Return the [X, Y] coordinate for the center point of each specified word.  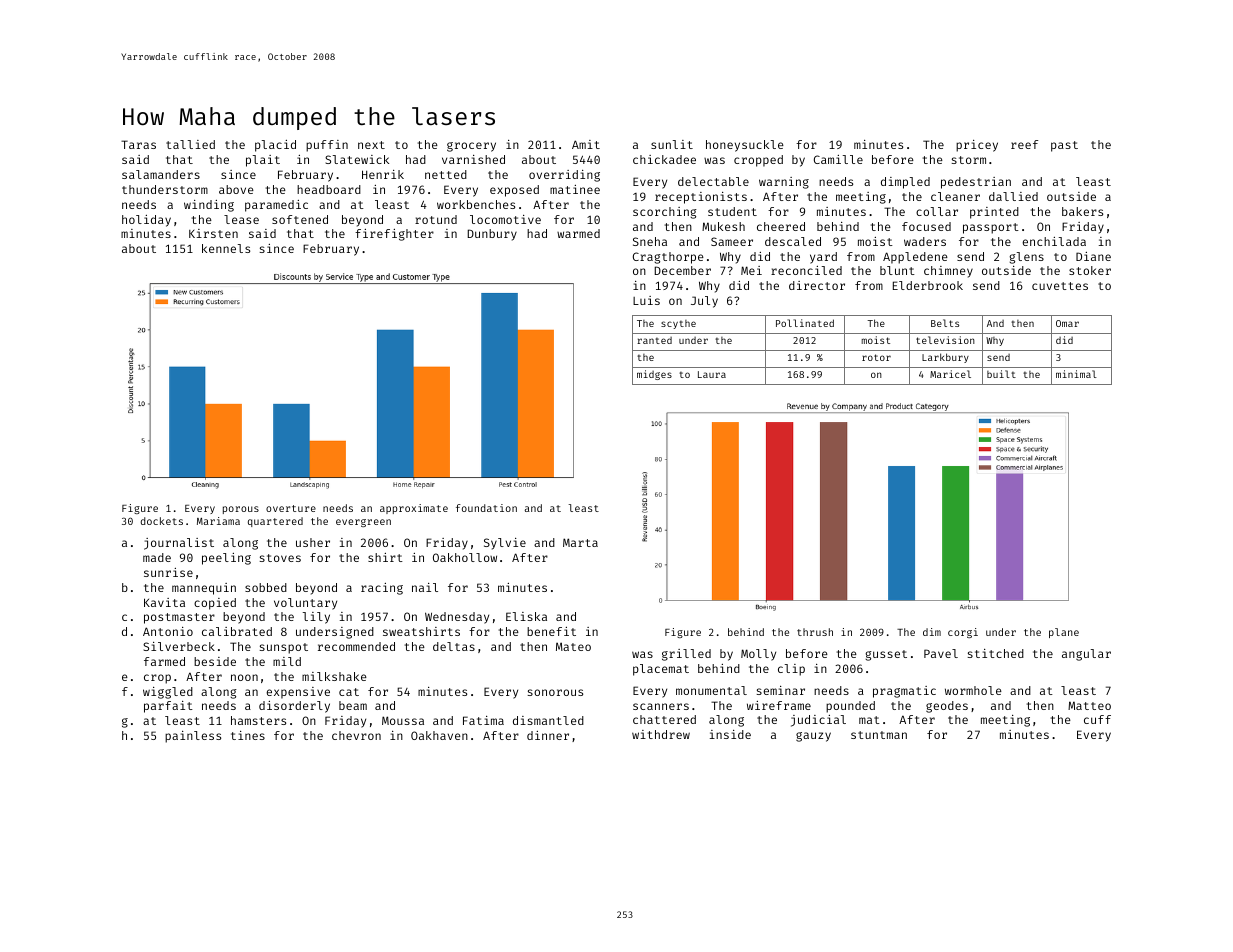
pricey [977, 146]
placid [275, 146]
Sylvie [505, 544]
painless [193, 737]
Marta [580, 542]
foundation [486, 508]
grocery [471, 147]
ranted [654, 340]
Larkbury [945, 358]
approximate [414, 509]
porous [241, 510]
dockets [162, 521]
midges [654, 375]
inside [730, 734]
